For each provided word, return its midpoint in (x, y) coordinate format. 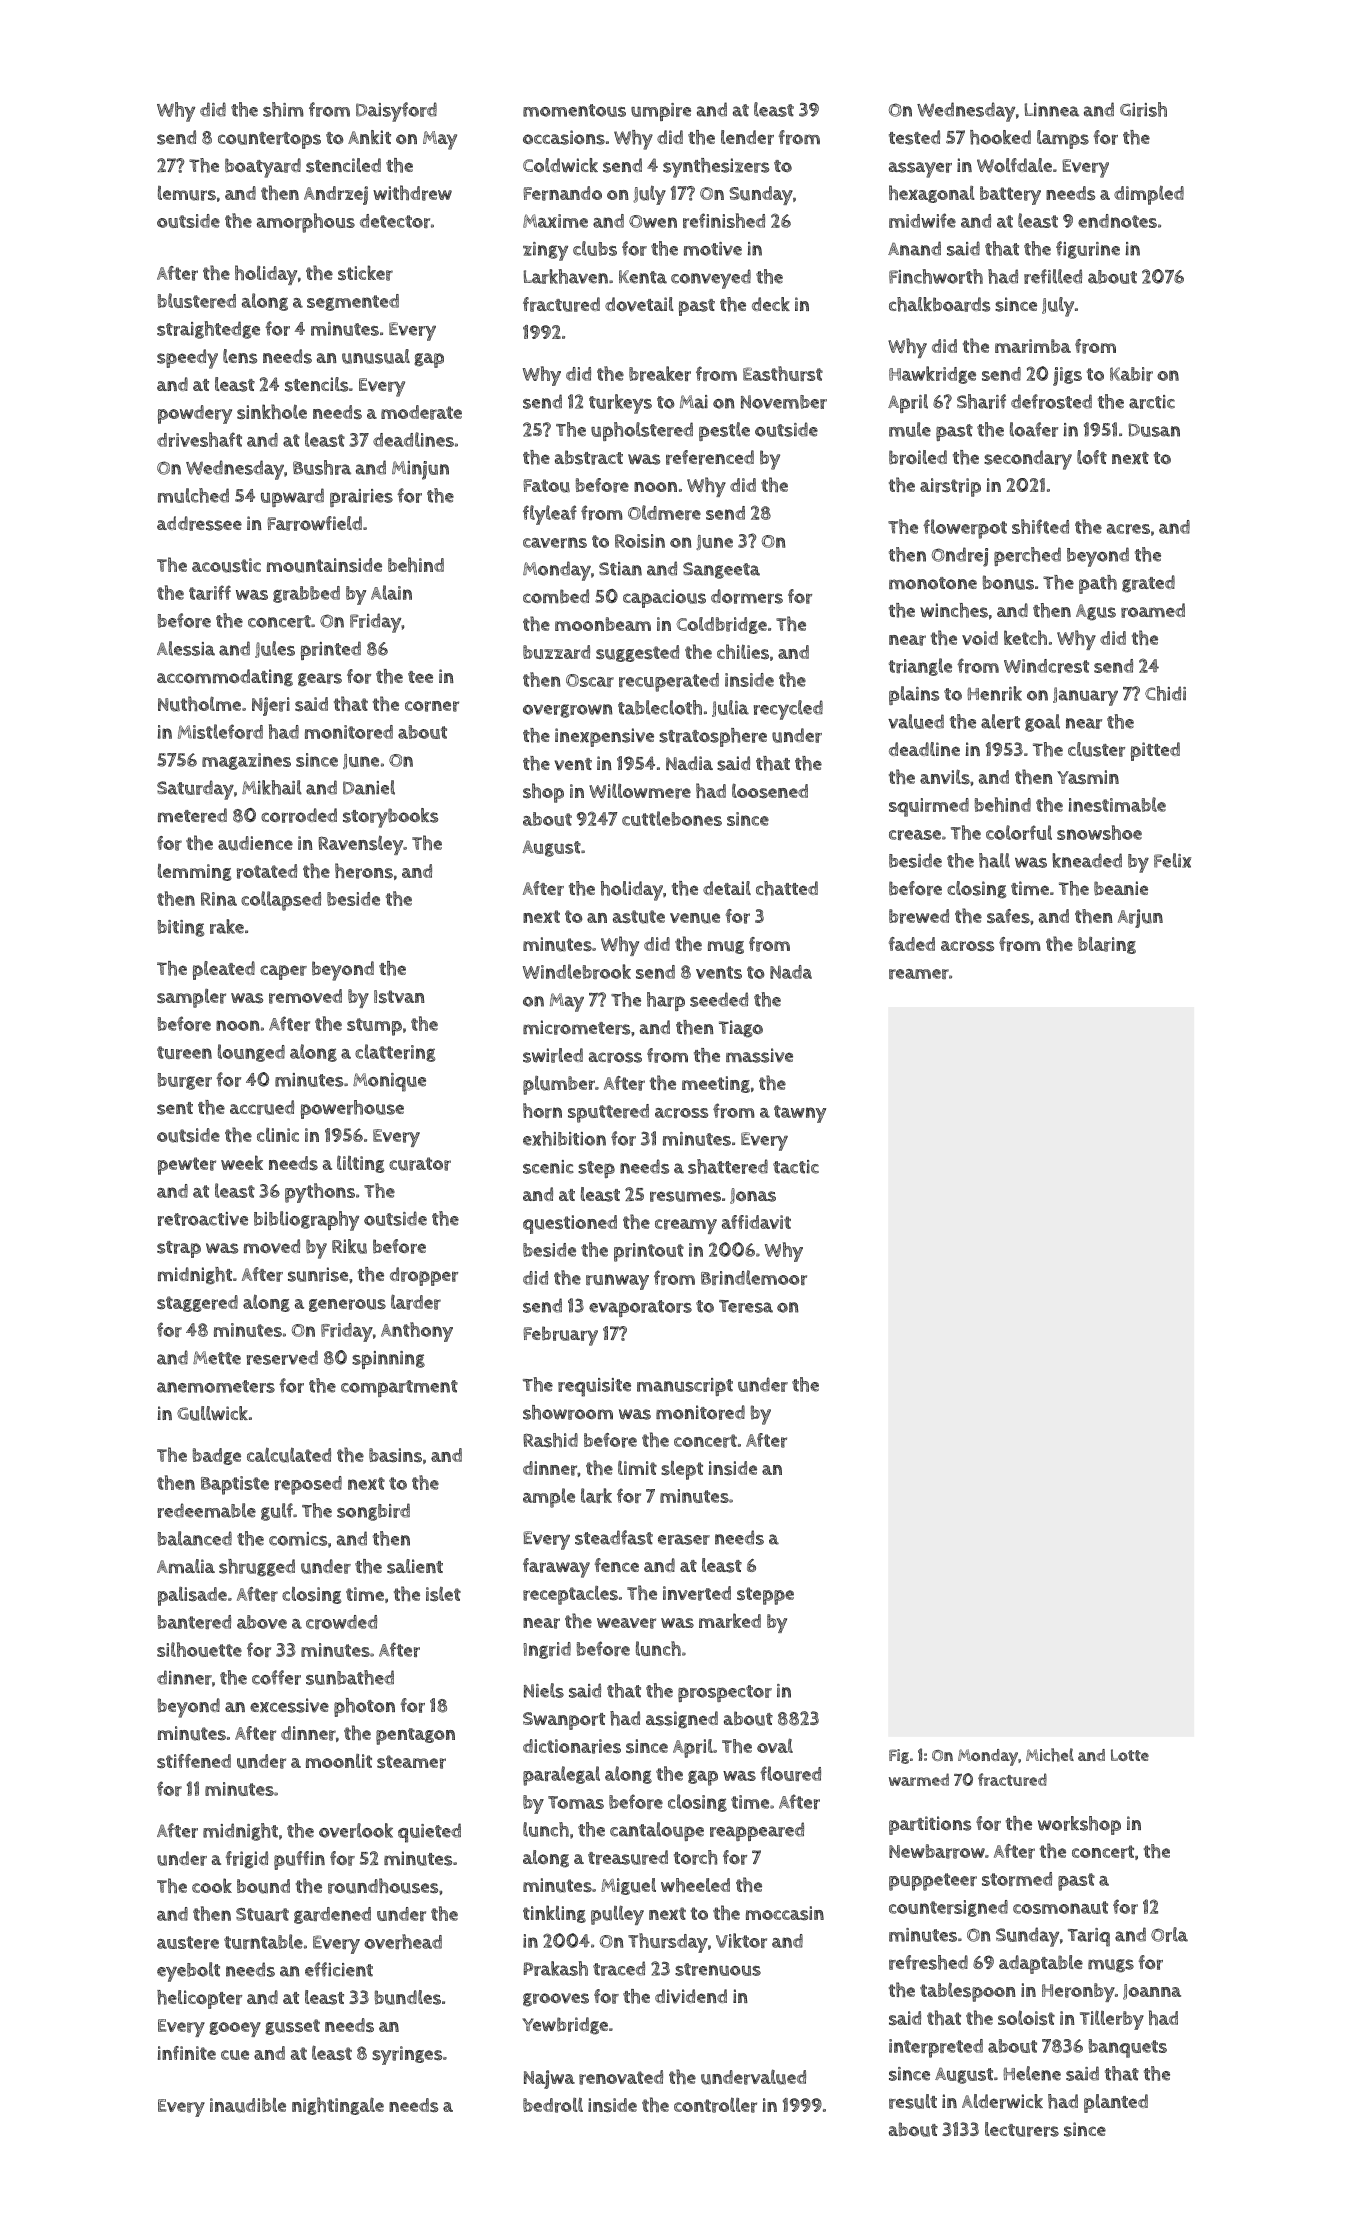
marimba (1033, 346)
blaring (1107, 945)
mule (910, 429)
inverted (697, 1593)
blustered (197, 300)
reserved (282, 1357)
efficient (339, 1969)
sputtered (608, 1113)
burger (185, 1081)
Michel (1050, 1755)
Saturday (195, 790)
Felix (1172, 860)
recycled (788, 710)
